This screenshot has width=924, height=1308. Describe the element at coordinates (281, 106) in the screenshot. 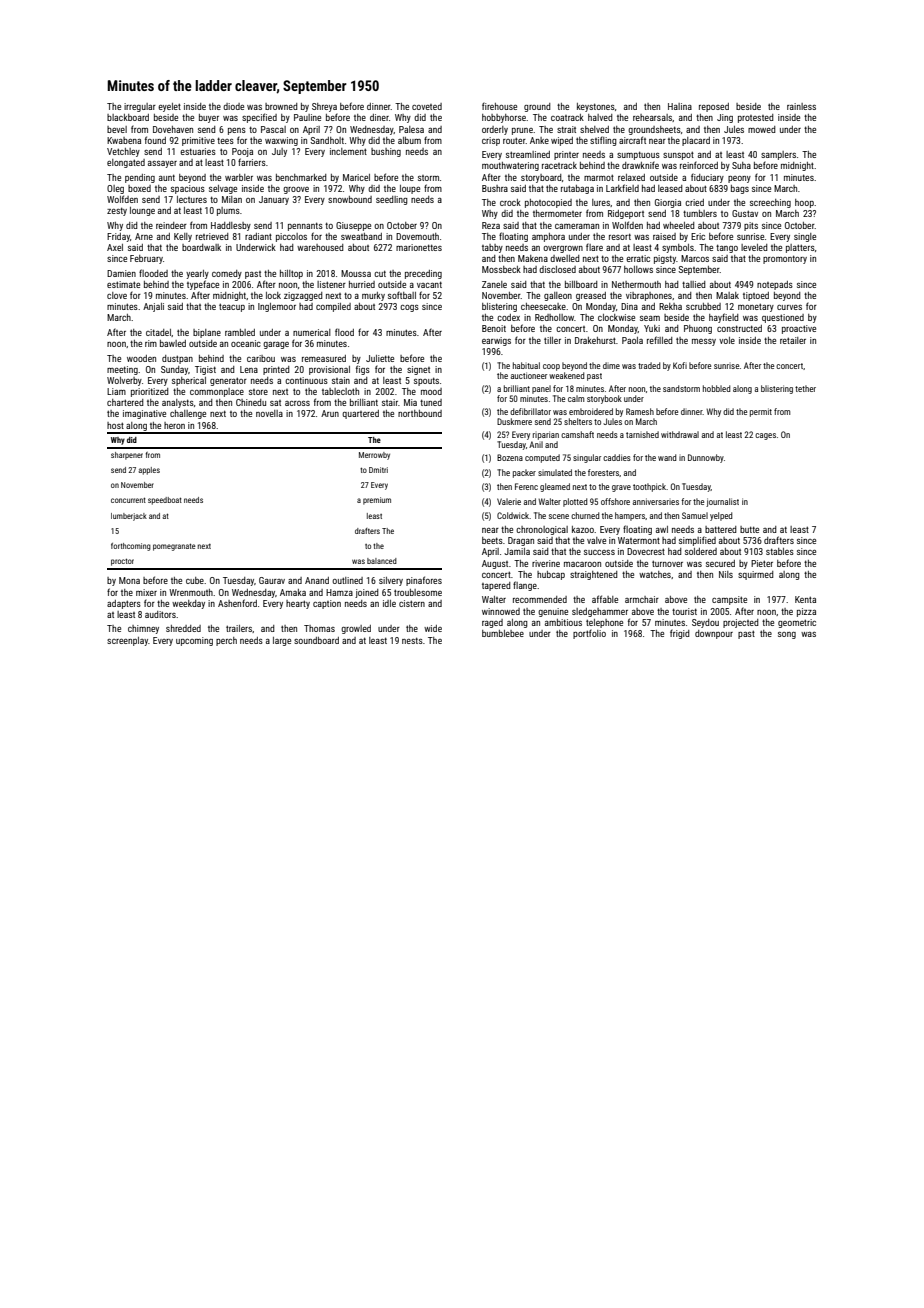

I see `browned` at that location.
